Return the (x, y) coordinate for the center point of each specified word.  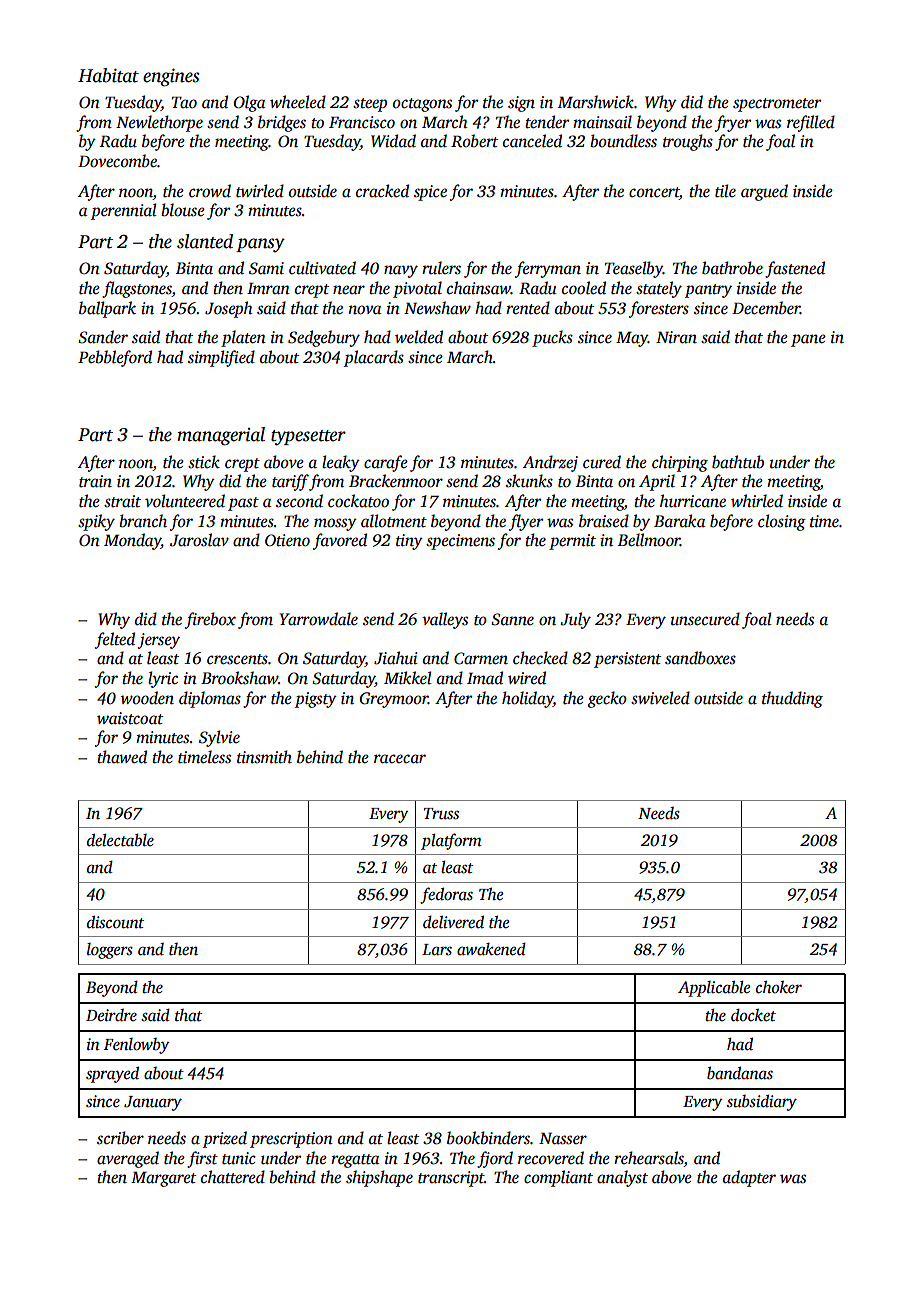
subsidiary (762, 1103)
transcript (451, 1179)
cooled (584, 288)
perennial (124, 211)
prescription (291, 1140)
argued (764, 192)
